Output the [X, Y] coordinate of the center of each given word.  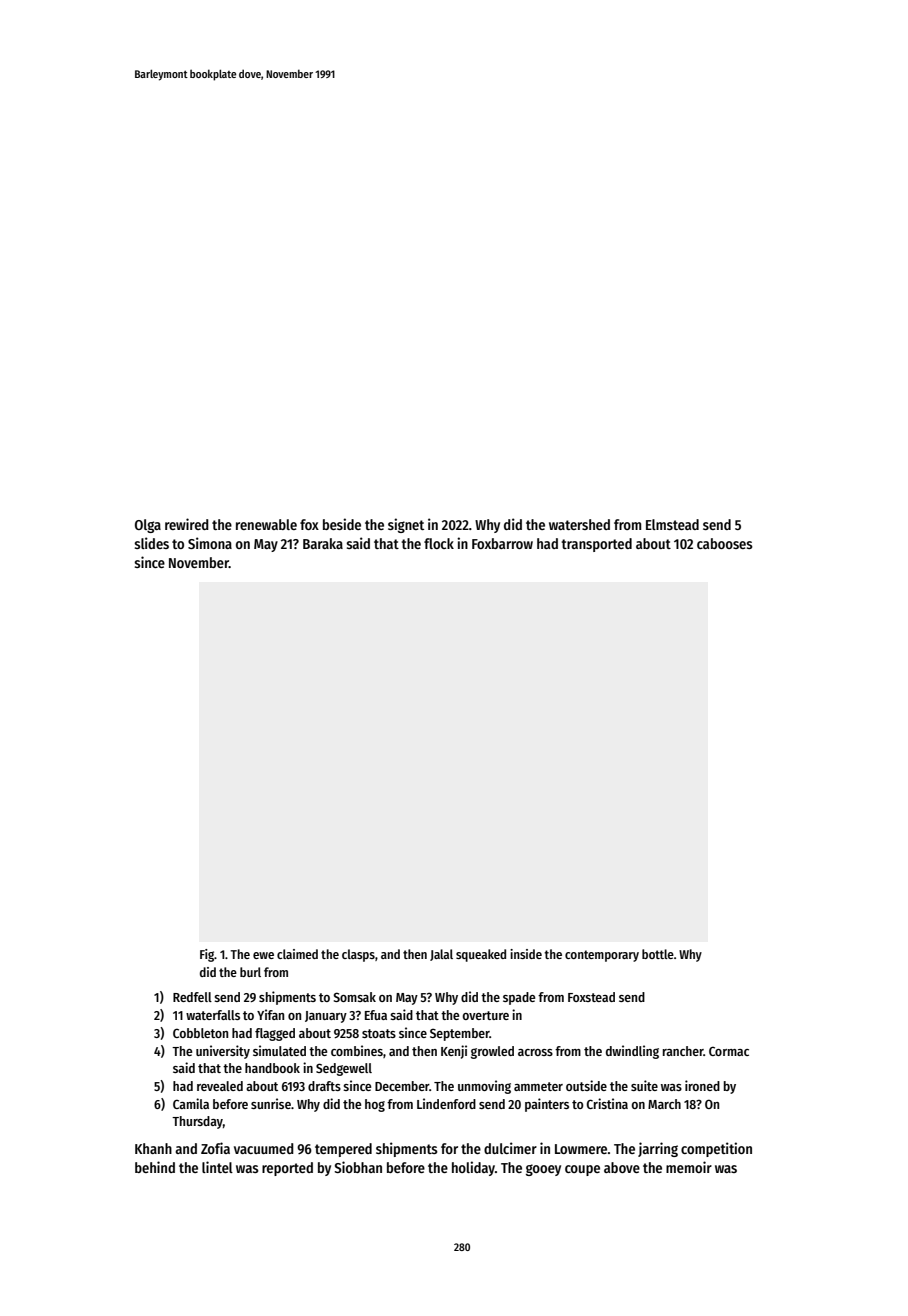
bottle [658, 954]
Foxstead [591, 997]
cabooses [725, 543]
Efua [376, 1015]
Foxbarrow [502, 543]
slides [151, 543]
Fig [207, 955]
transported [596, 545]
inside [526, 954]
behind [155, 1167]
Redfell [192, 997]
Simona [210, 543]
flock [439, 543]
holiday [473, 1168]
